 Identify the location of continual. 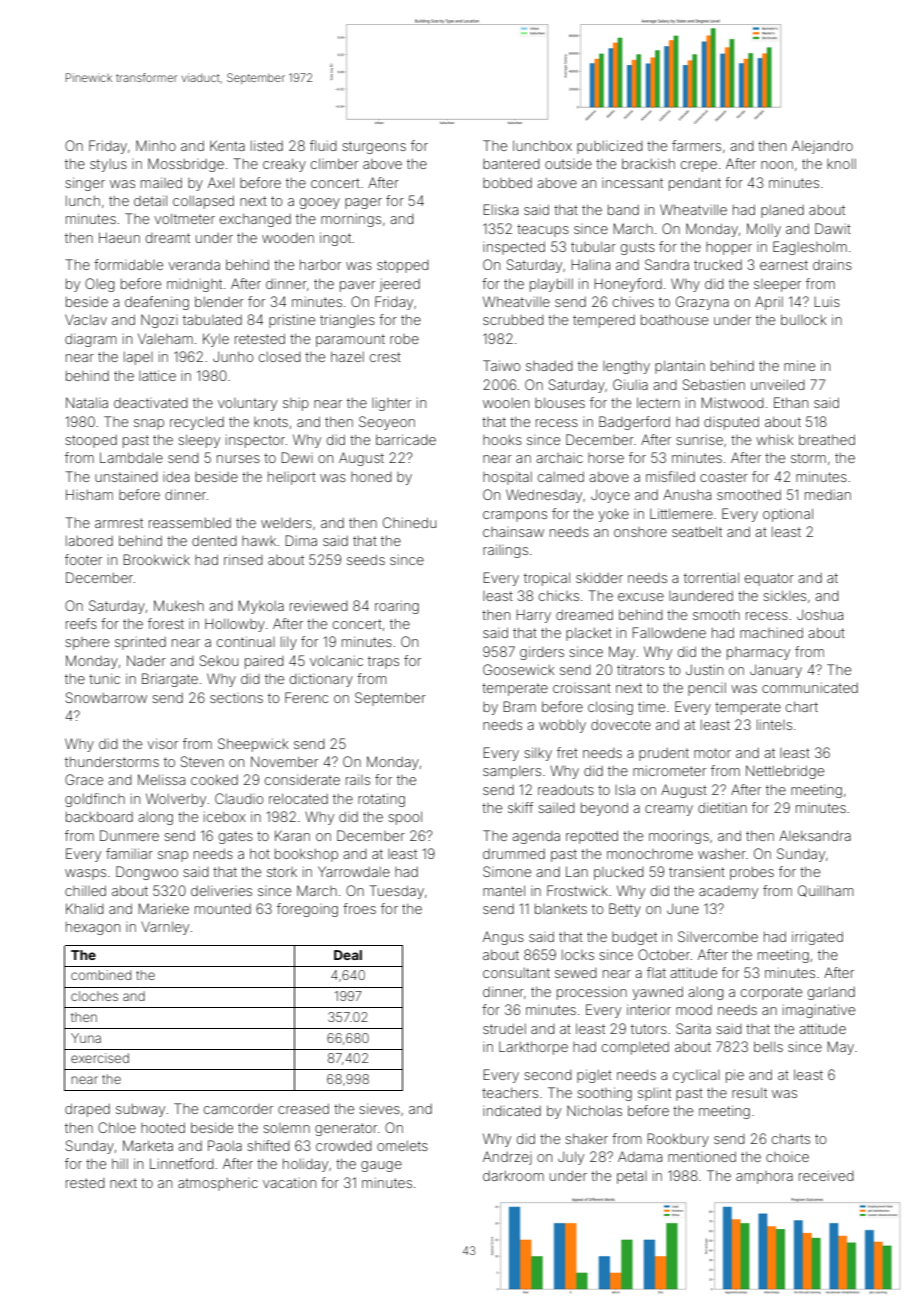
(246, 641).
